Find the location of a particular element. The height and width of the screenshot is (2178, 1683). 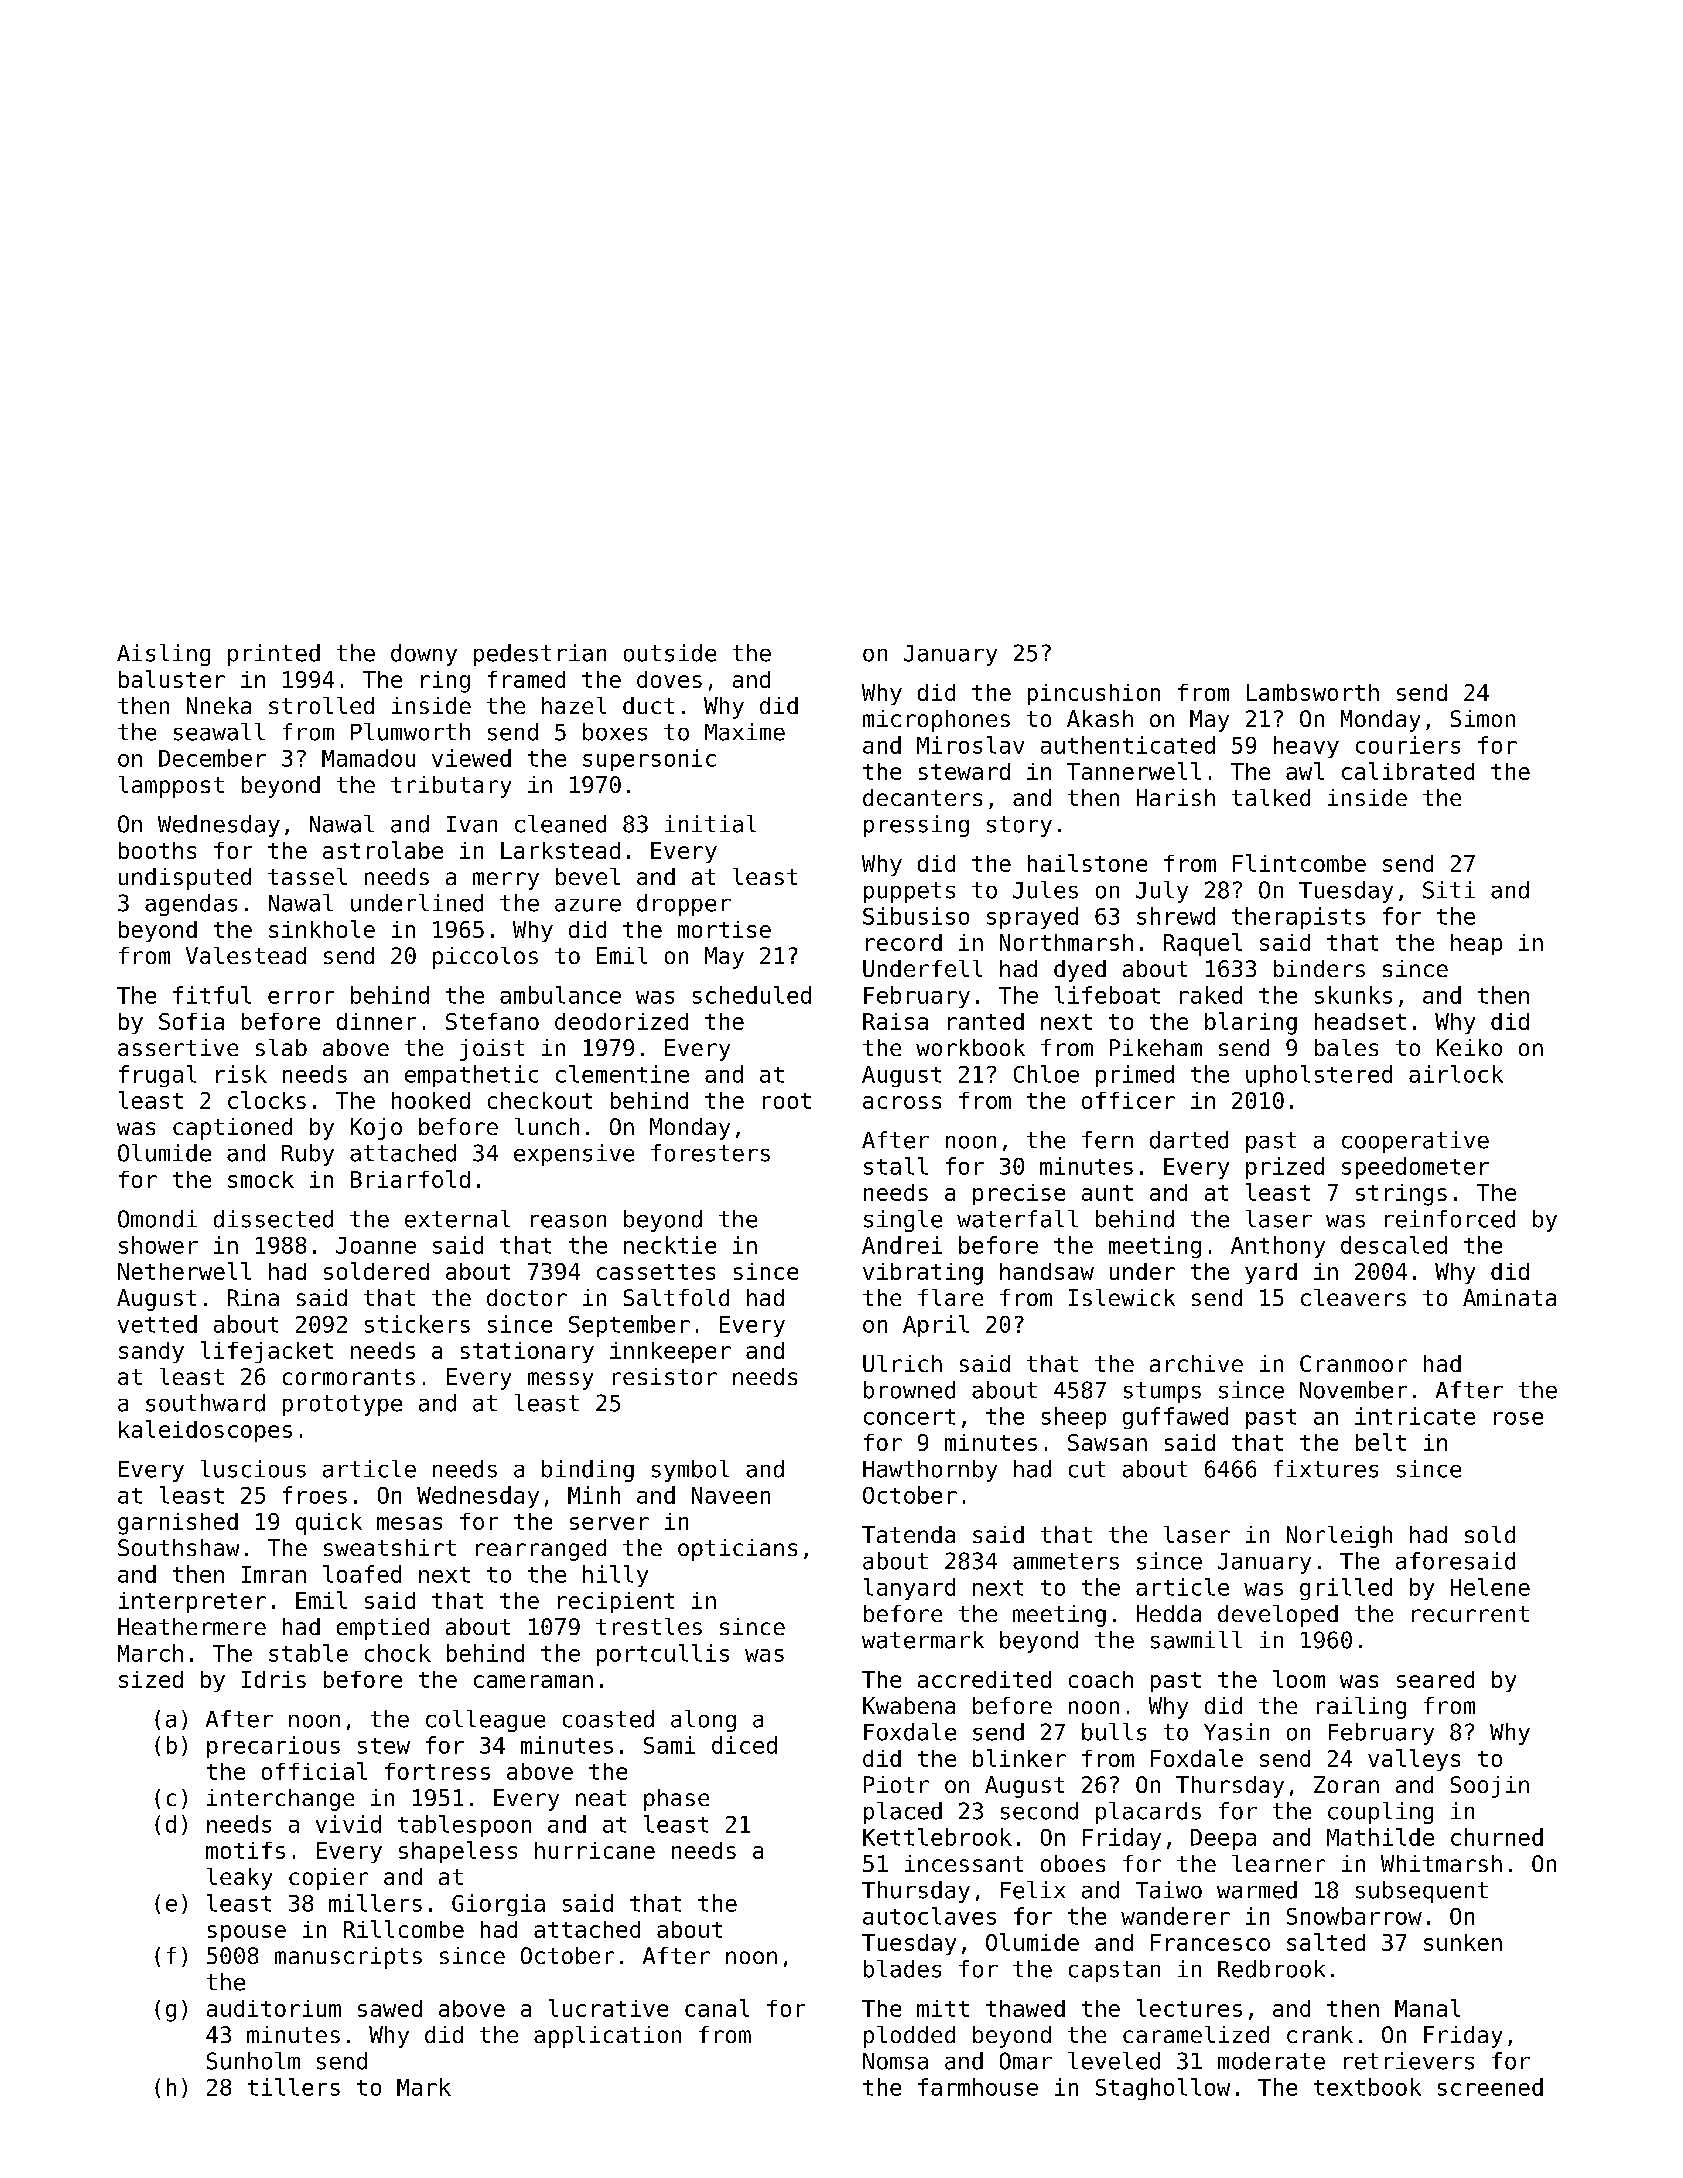

Snowbarrow is located at coordinates (1354, 1916).
